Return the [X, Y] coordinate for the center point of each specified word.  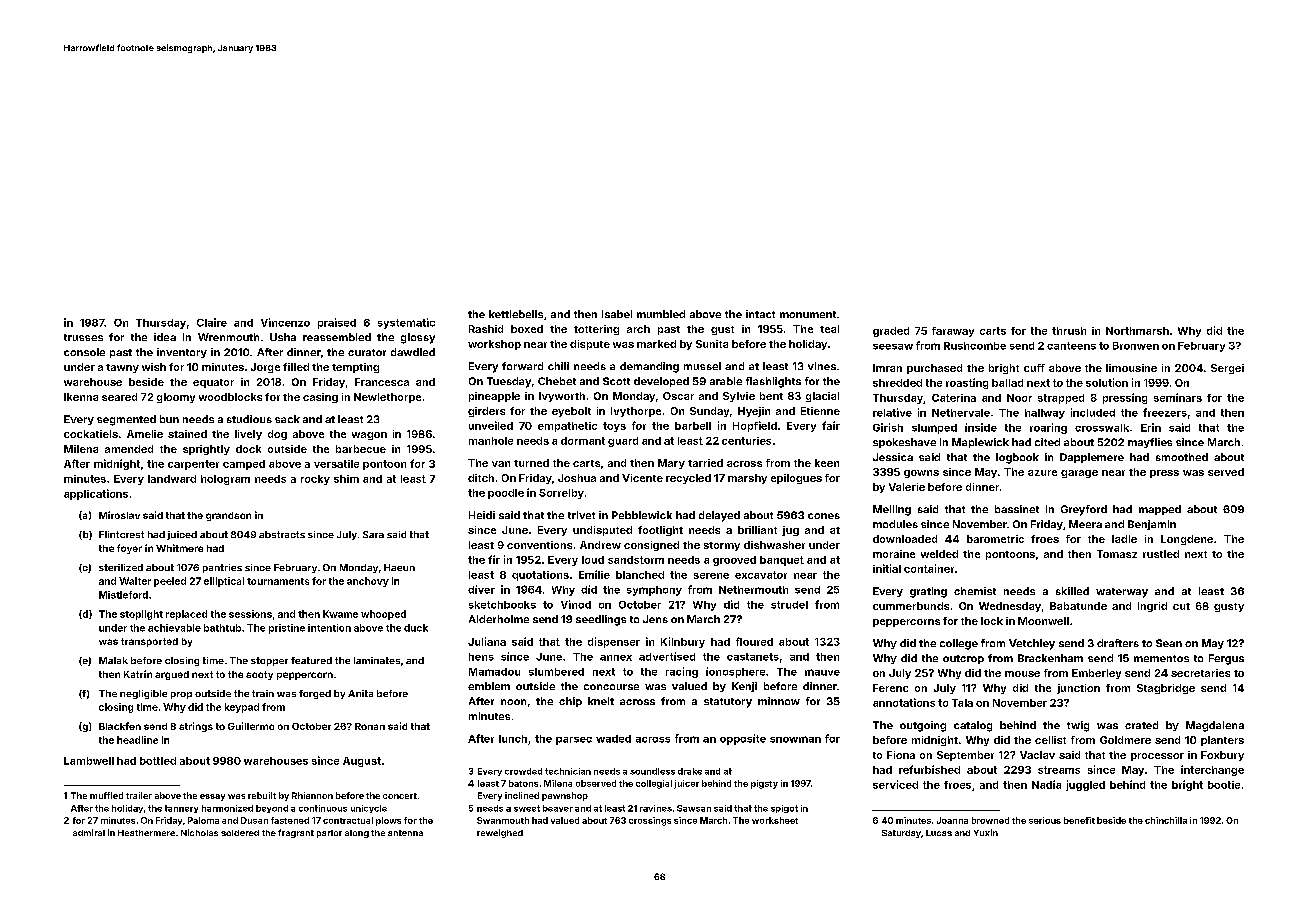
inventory [182, 353]
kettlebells [516, 314]
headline [137, 740]
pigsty [764, 784]
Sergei [1227, 369]
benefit [1079, 820]
